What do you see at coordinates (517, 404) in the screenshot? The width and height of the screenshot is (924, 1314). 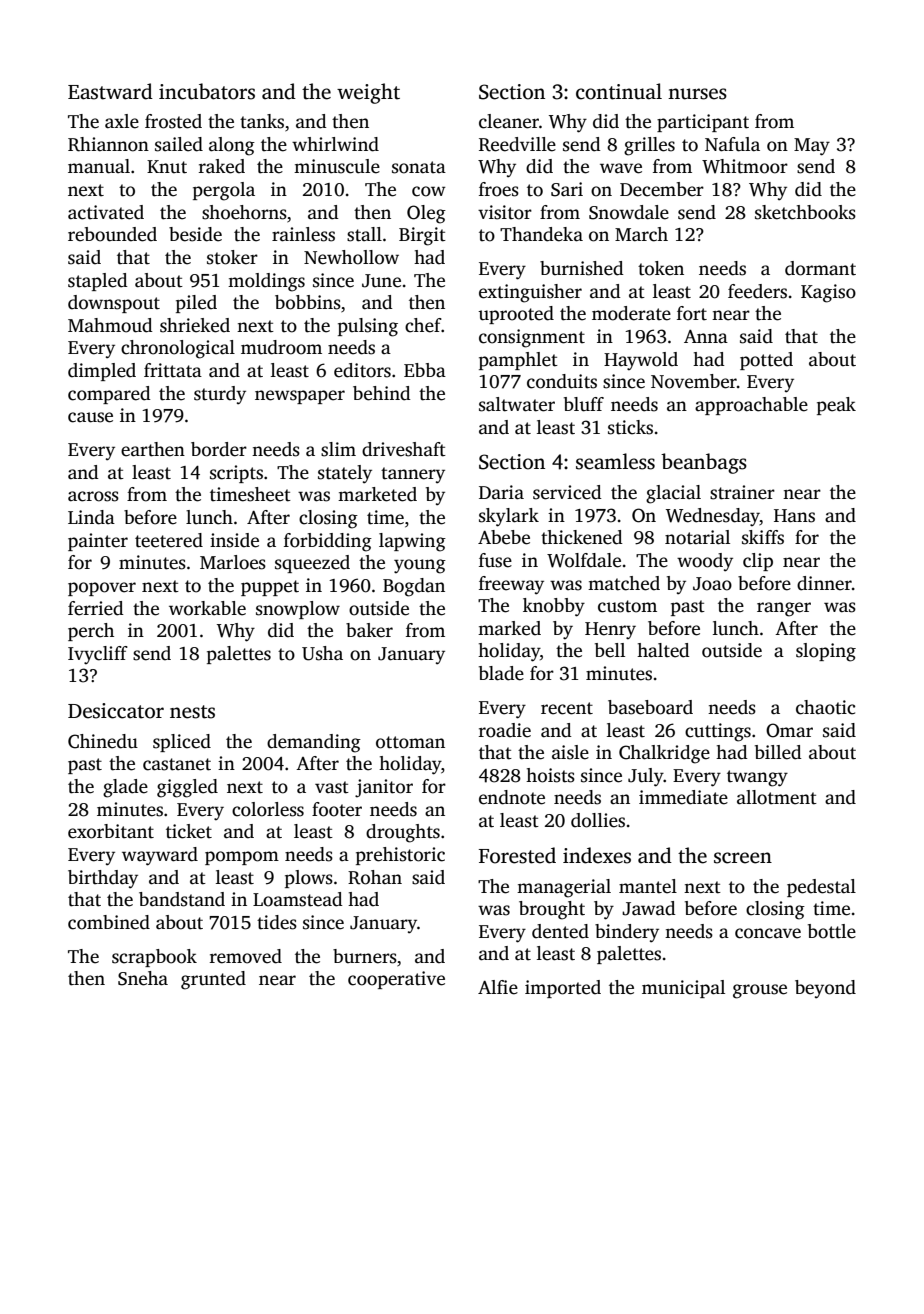 I see `saltwater` at bounding box center [517, 404].
